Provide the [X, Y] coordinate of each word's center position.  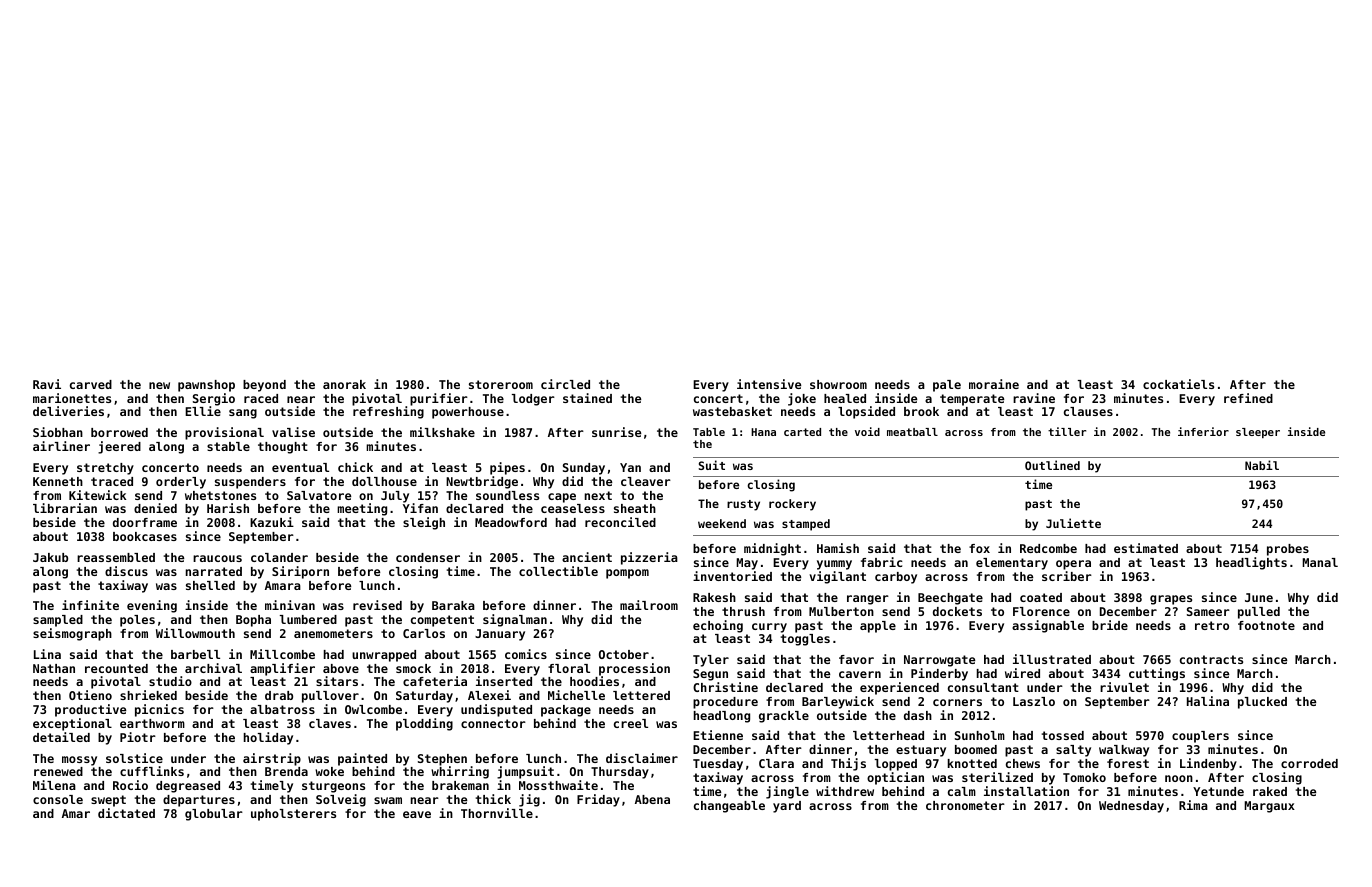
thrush [743, 611]
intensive [769, 384]
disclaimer [642, 758]
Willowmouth [195, 633]
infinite [90, 605]
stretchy [105, 469]
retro [1212, 625]
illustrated [1052, 659]
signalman [515, 620]
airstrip [272, 759]
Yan [630, 467]
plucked [1262, 703]
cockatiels [1178, 384]
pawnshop [206, 386]
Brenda [286, 771]
